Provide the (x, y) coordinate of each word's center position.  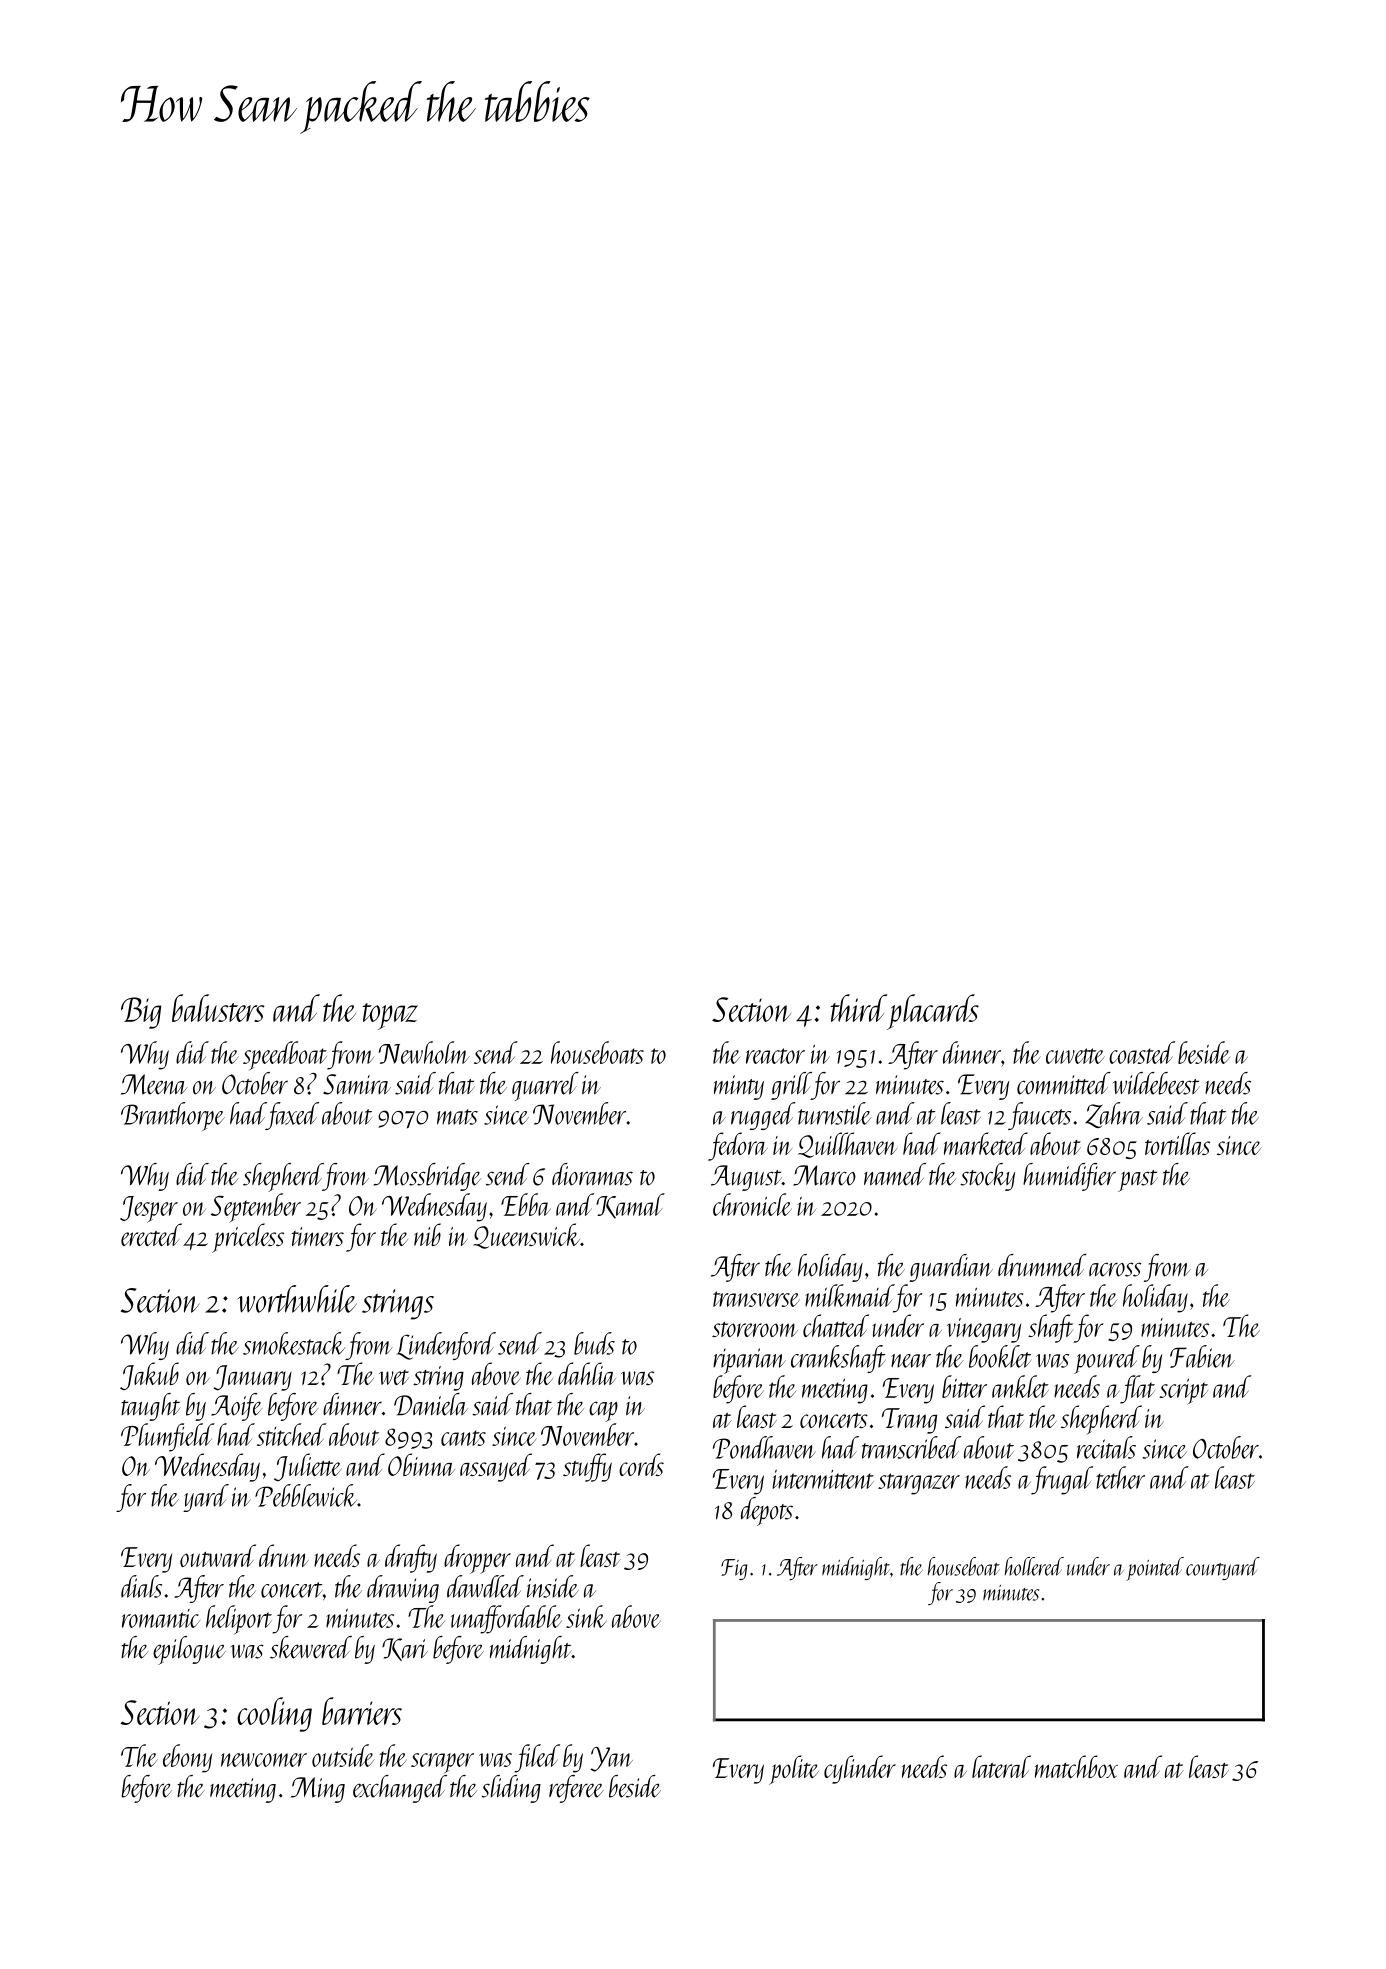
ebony (187, 1758)
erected (151, 1234)
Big (141, 1013)
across (1115, 1269)
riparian (749, 1361)
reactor (775, 1056)
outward (218, 1555)
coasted (1142, 1052)
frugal (1062, 1480)
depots (767, 1511)
